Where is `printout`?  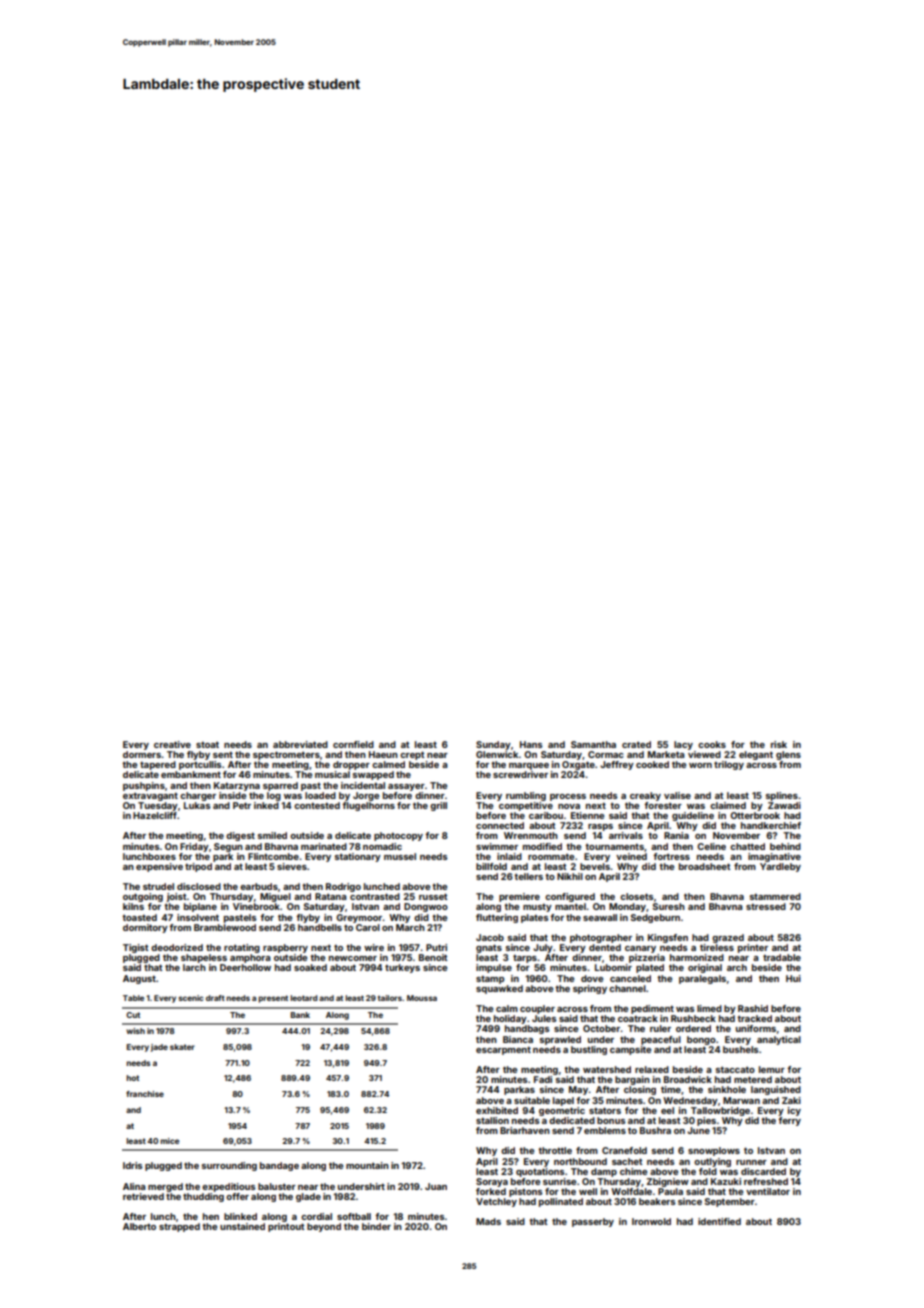 printout is located at coordinates (286, 1227).
